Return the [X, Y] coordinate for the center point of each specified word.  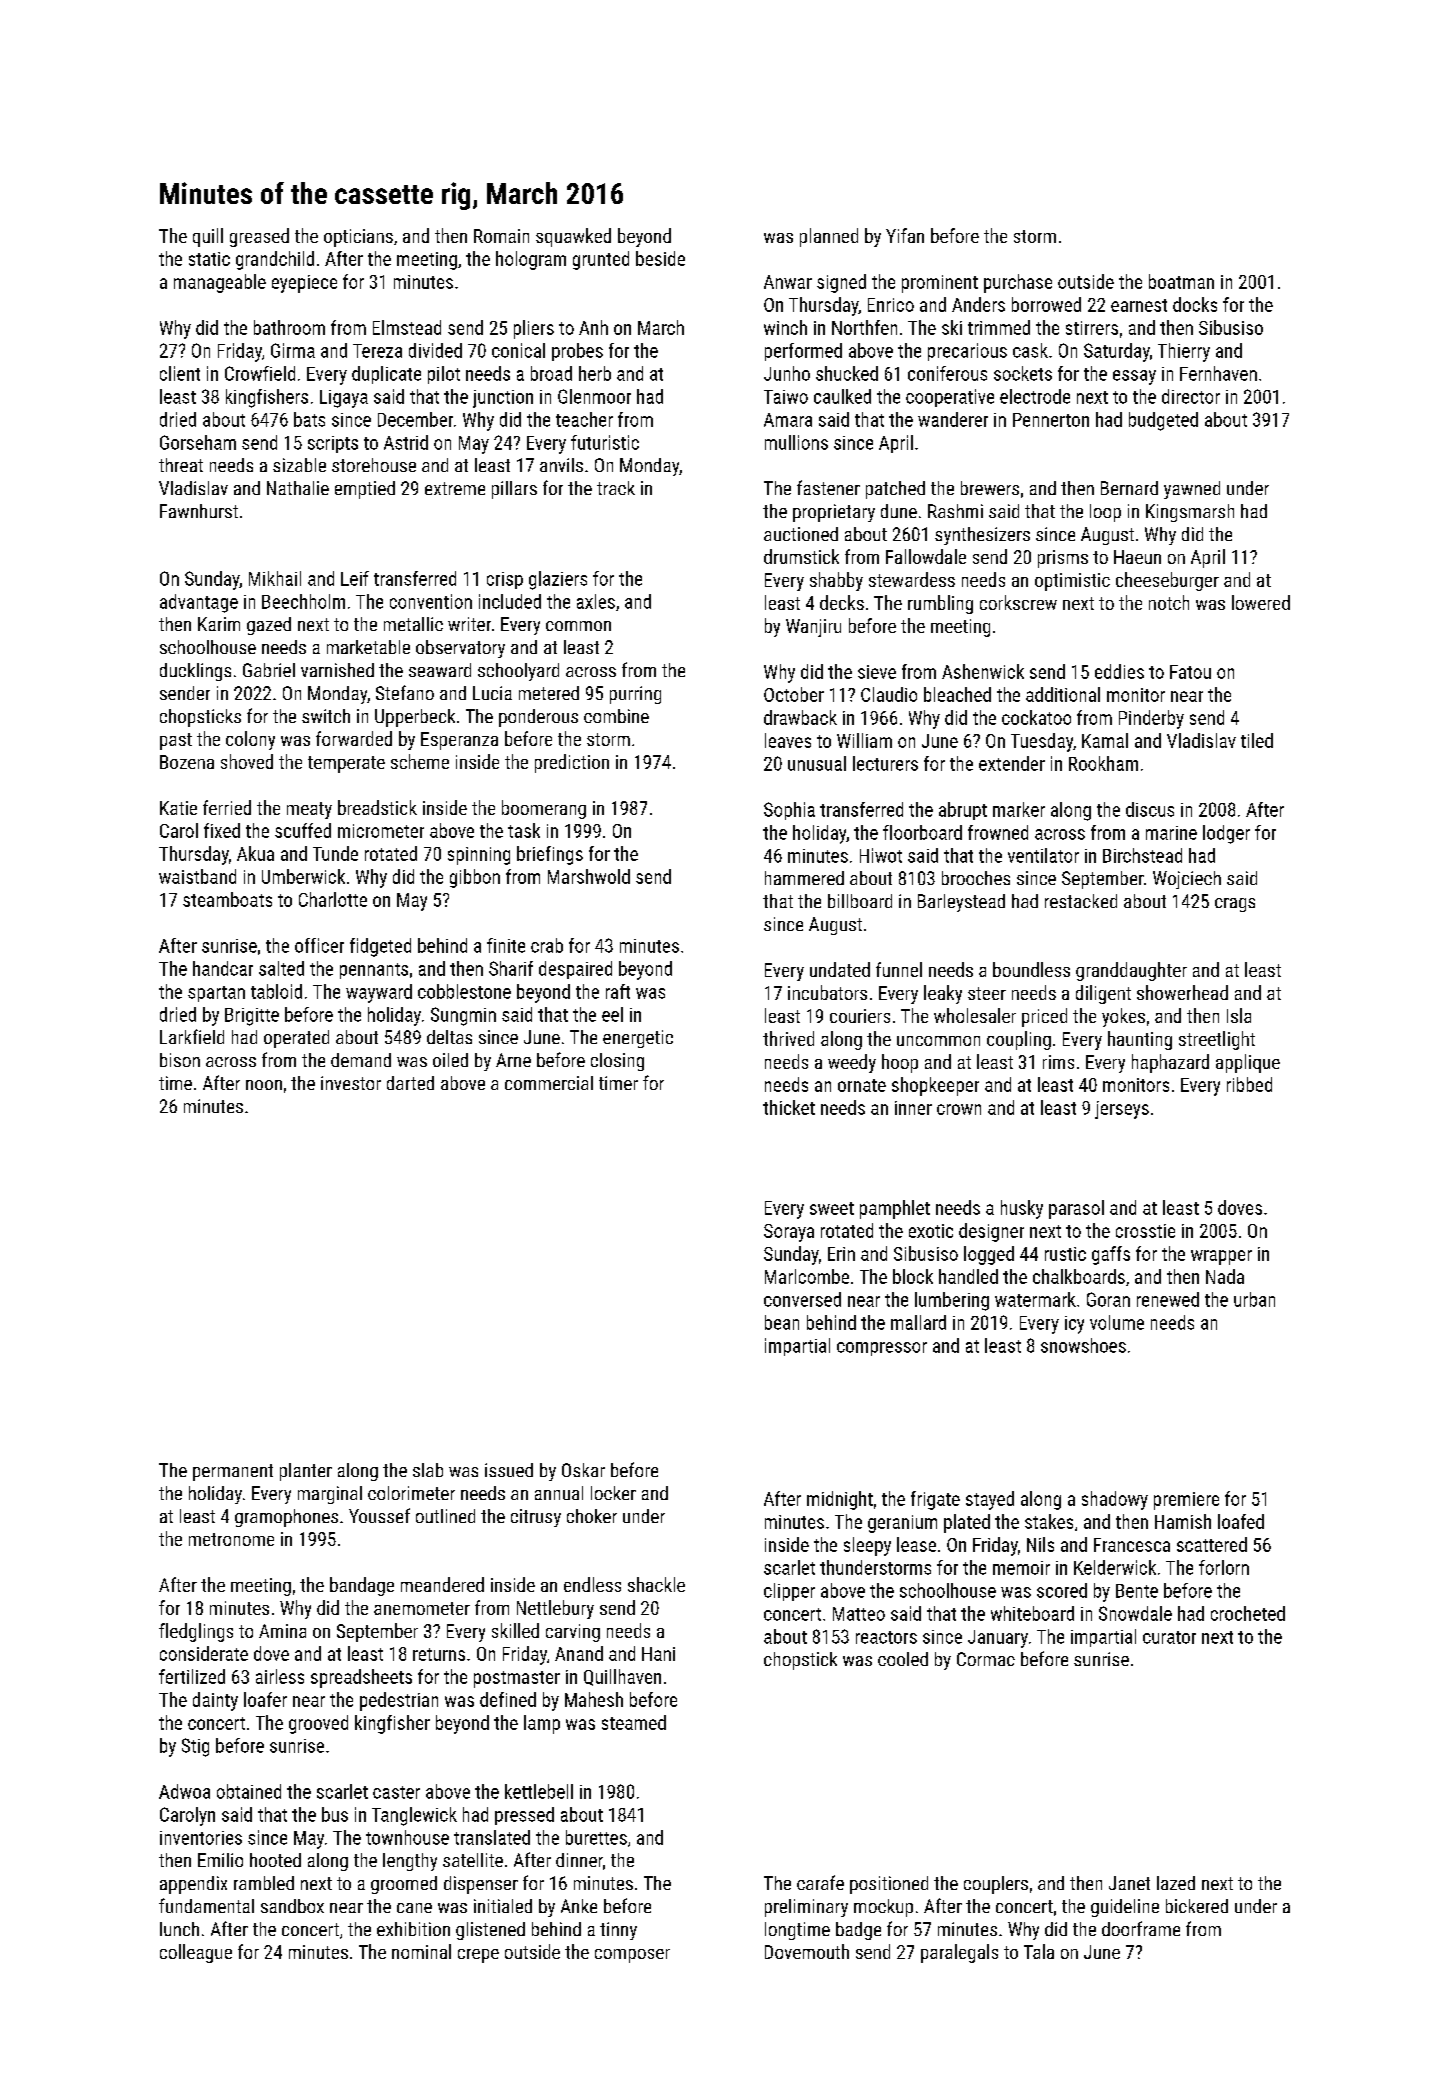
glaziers [558, 580]
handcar [223, 968]
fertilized [192, 1676]
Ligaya [344, 399]
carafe [820, 1882]
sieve [877, 672]
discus [1150, 809]
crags [1235, 905]
